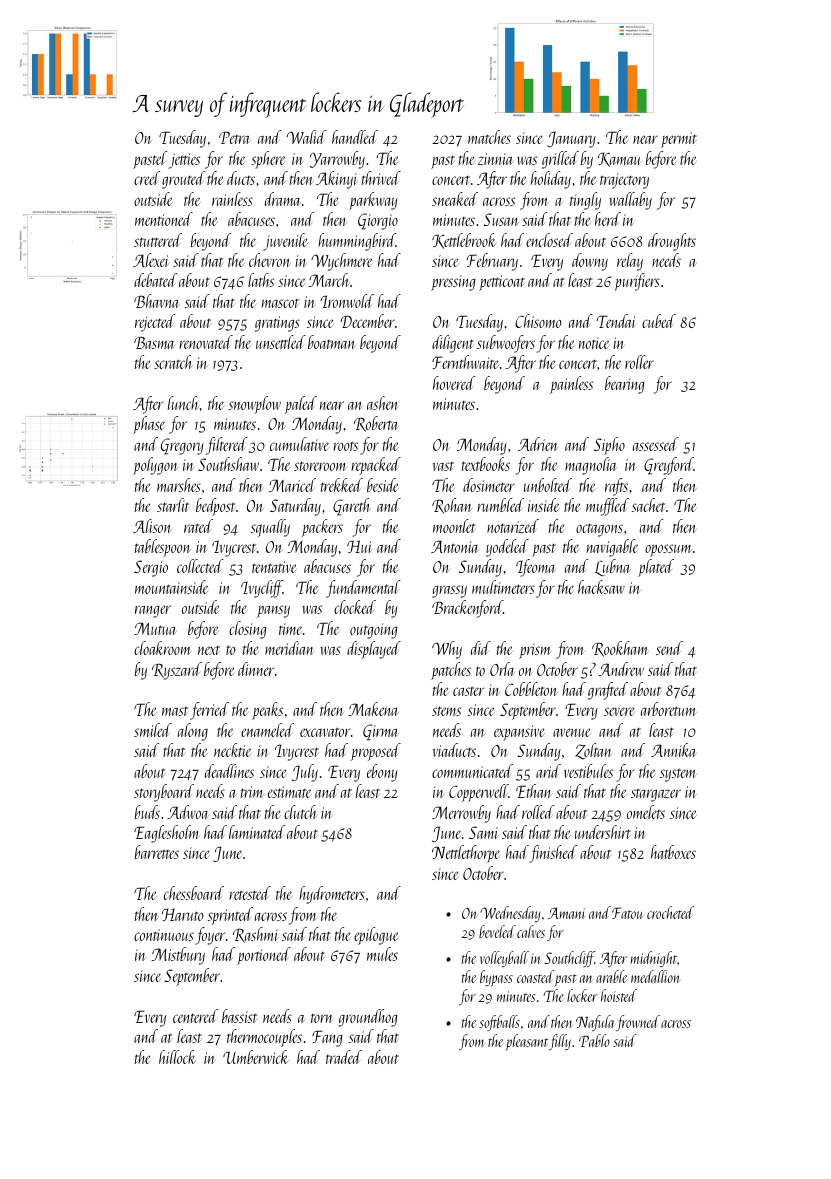 The width and height of the document is (831, 1179). Describe the element at coordinates (513, 526) in the document. I see `notarized` at that location.
